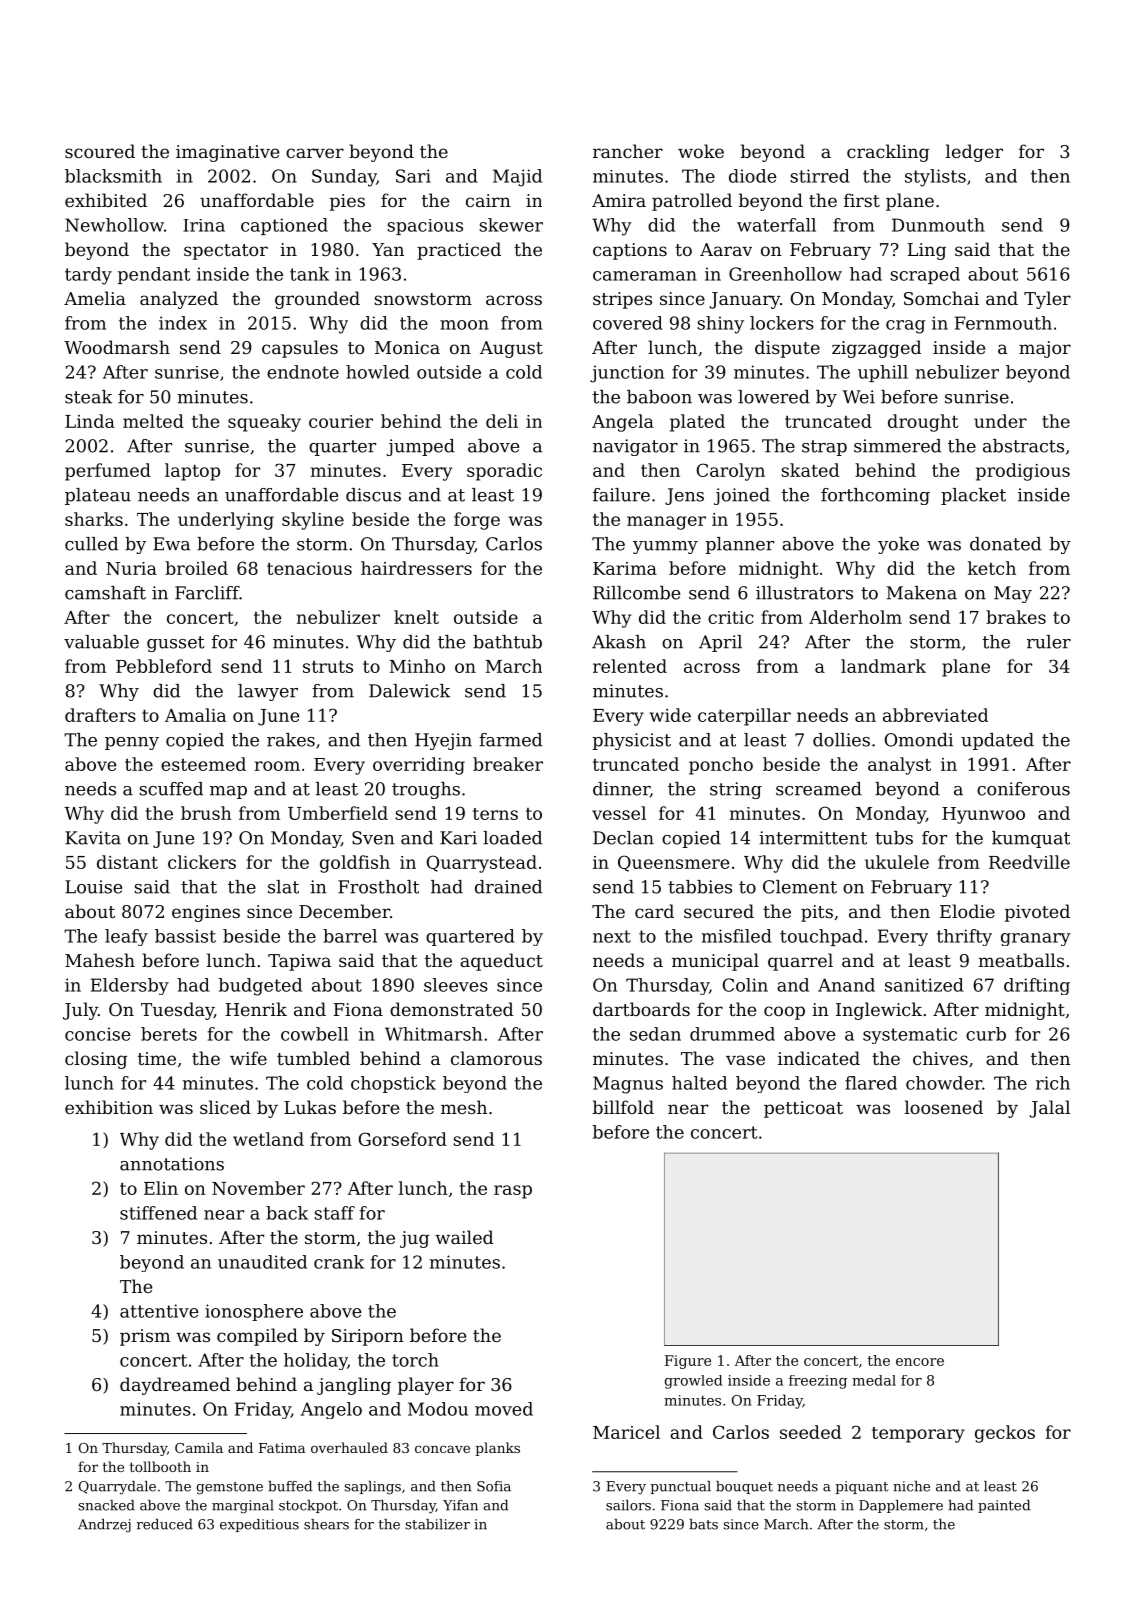  I want to click on physicist, so click(632, 741).
